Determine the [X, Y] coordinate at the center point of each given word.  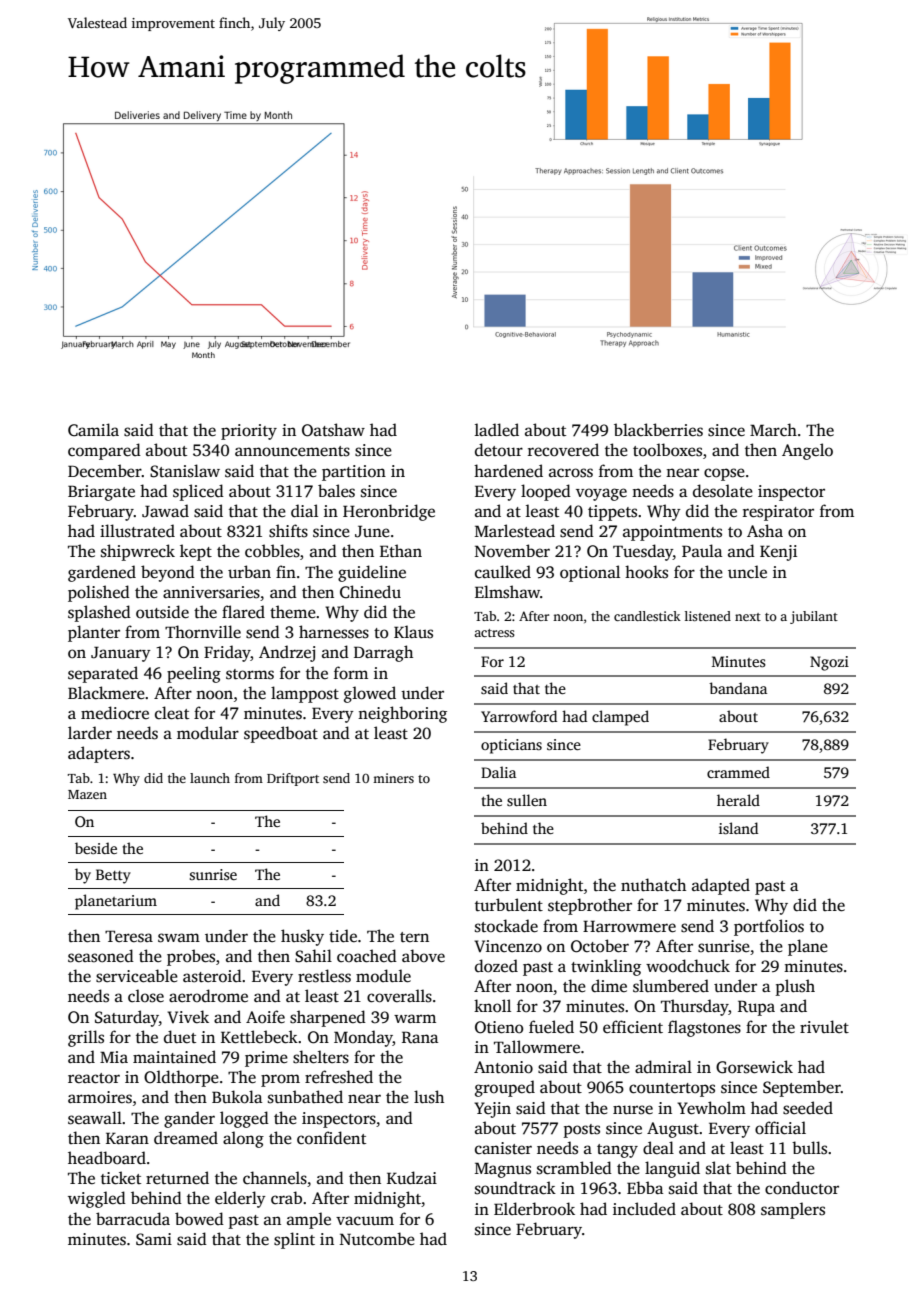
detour [499, 449]
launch [210, 778]
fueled [551, 1026]
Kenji [778, 553]
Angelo [807, 451]
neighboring [402, 714]
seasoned [101, 956]
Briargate [101, 493]
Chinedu [370, 592]
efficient [633, 1027]
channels [275, 1178]
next [748, 617]
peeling [194, 674]
